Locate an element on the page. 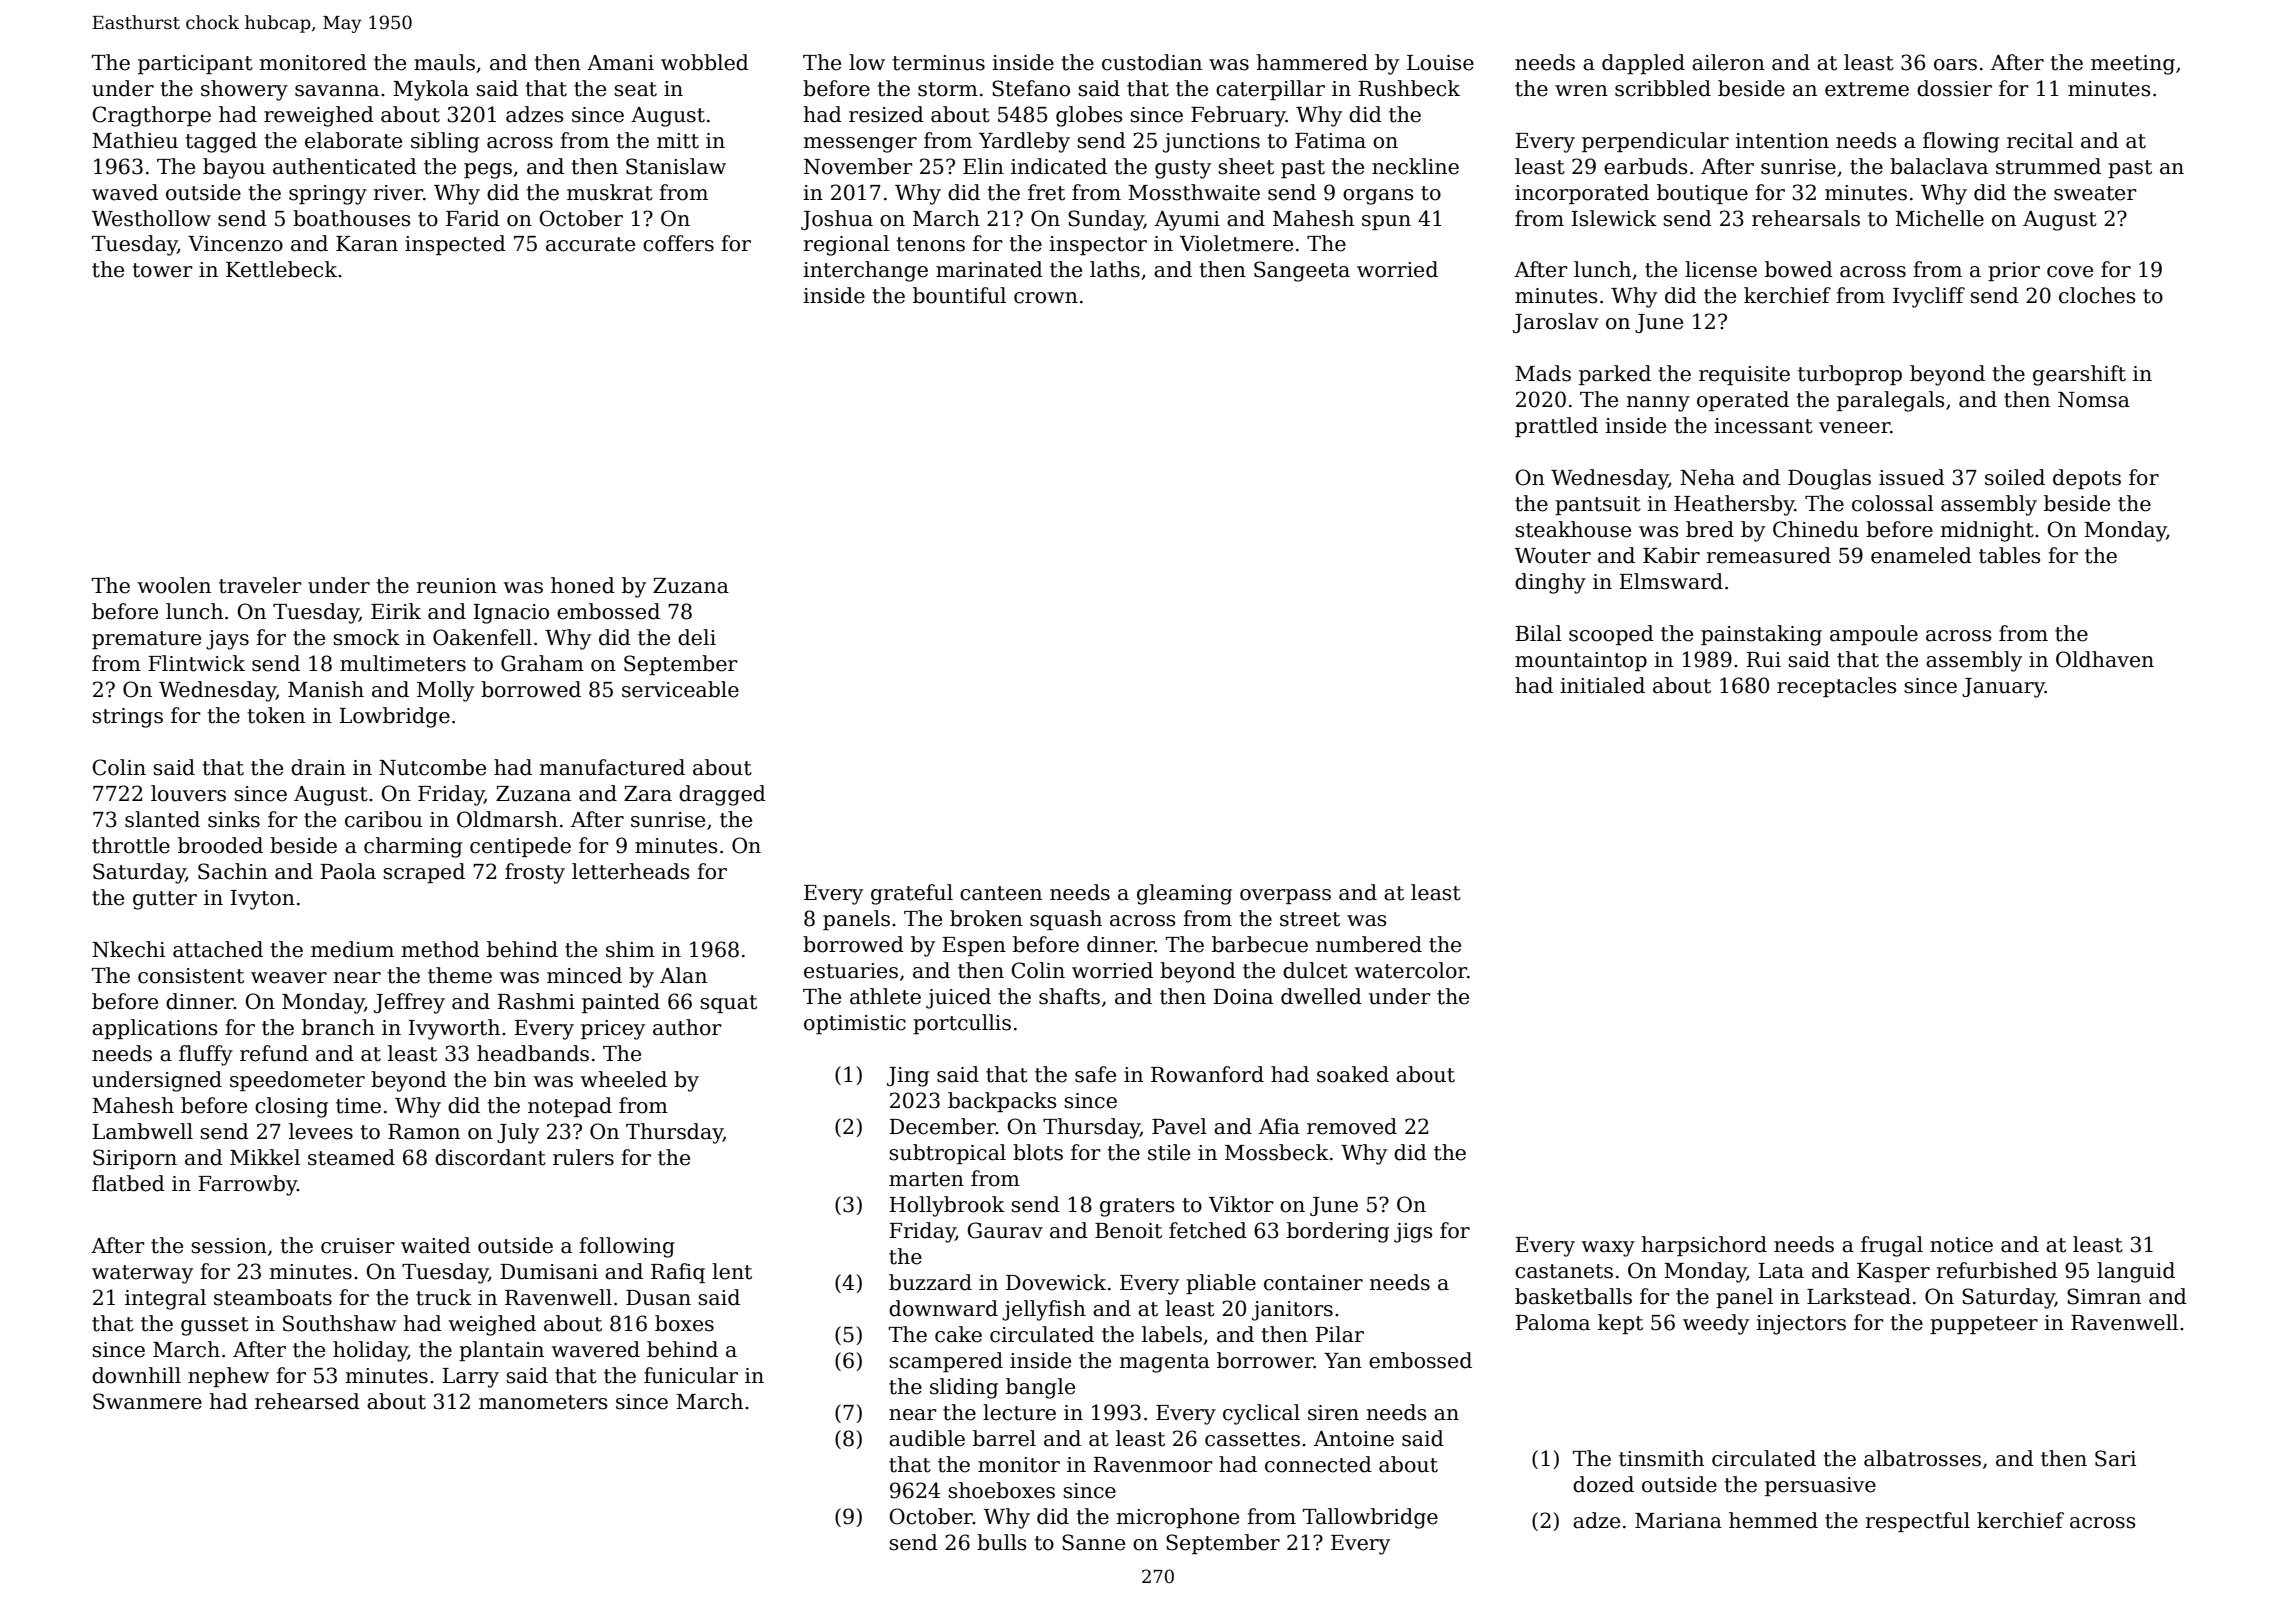  Violetmere is located at coordinates (1236, 243).
